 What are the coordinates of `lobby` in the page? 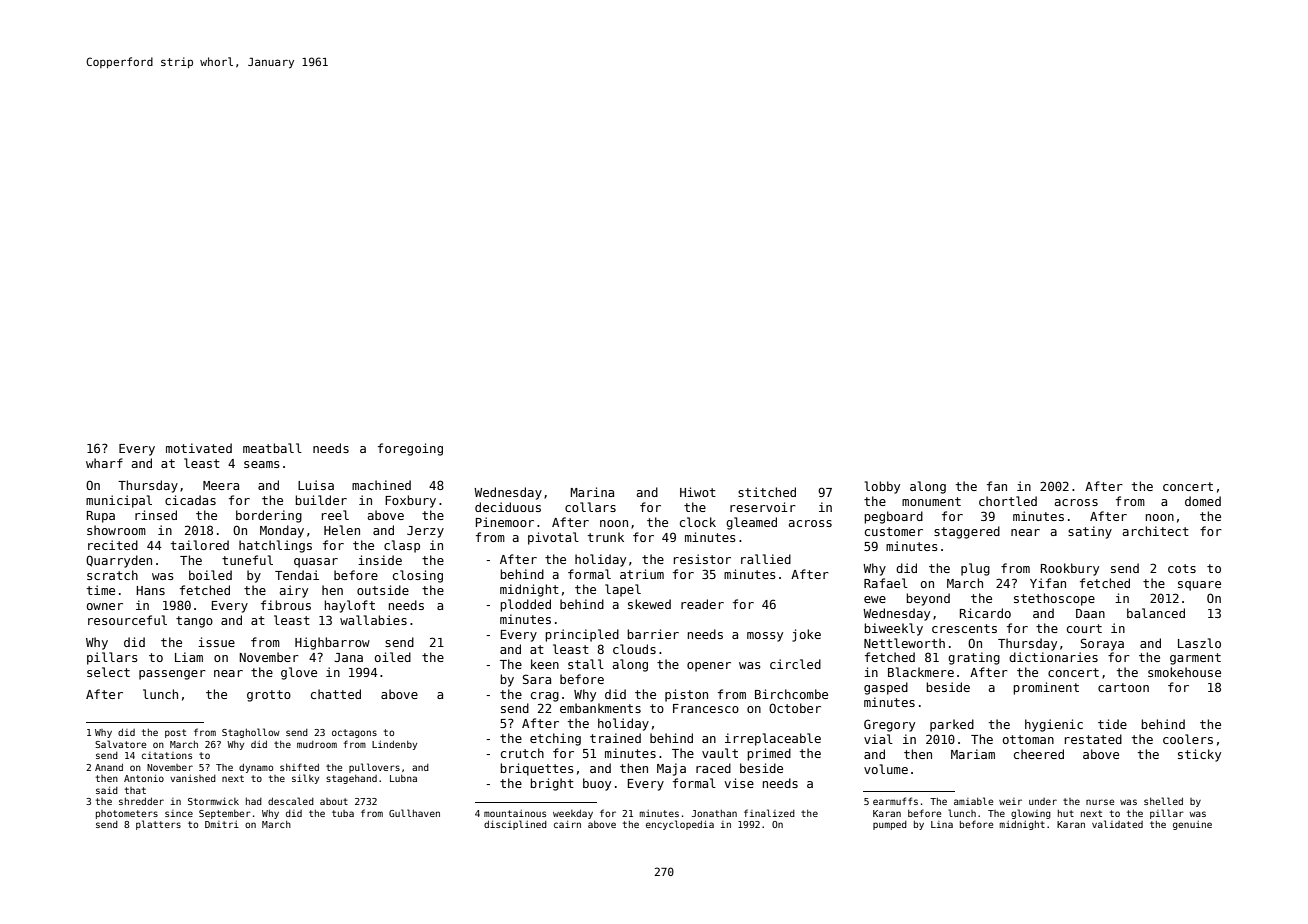 It's located at (882, 487).
